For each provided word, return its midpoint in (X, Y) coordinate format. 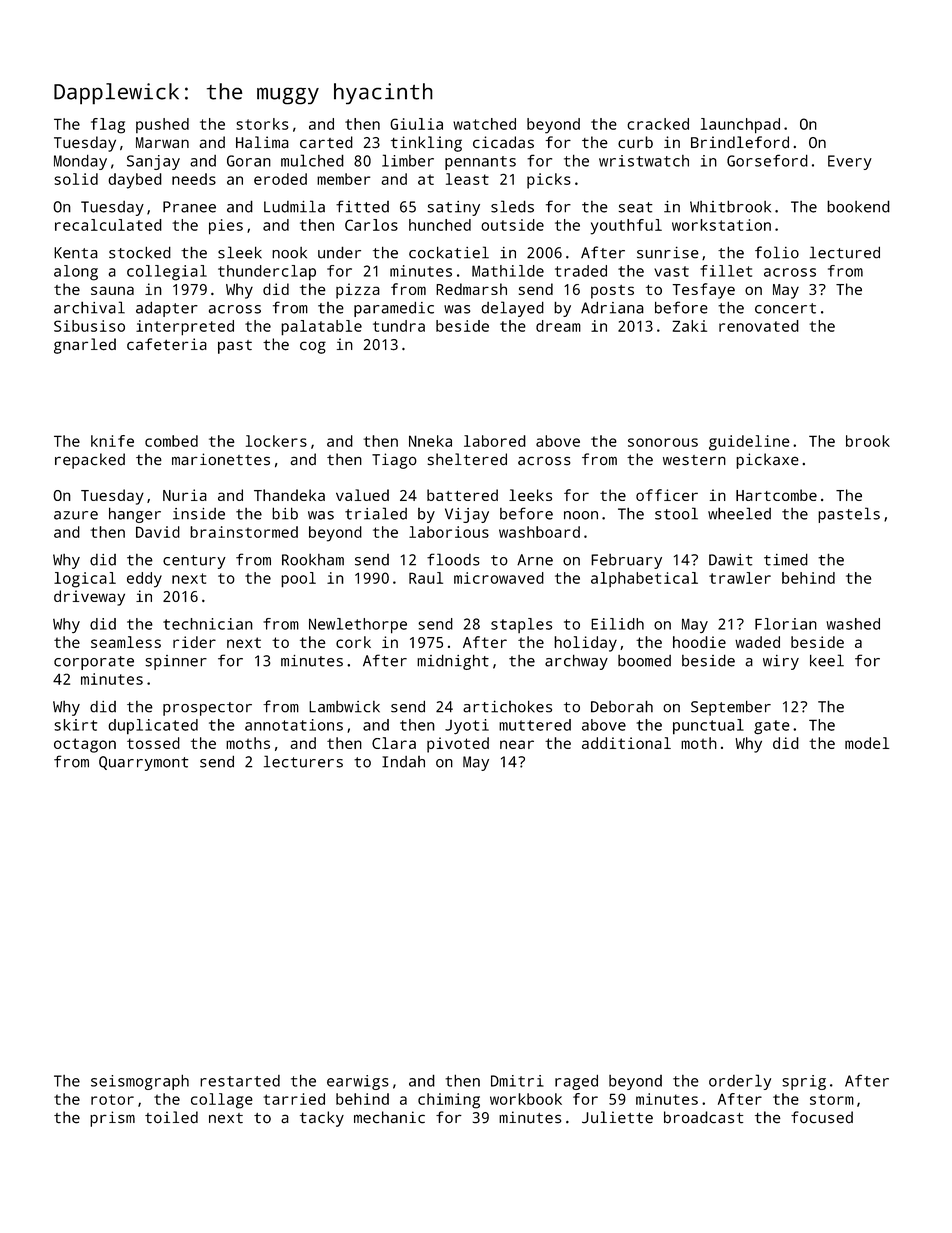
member (344, 179)
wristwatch (644, 161)
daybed (135, 181)
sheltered (467, 459)
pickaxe (767, 461)
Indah (403, 762)
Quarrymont (144, 763)
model (867, 743)
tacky (322, 1119)
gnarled (85, 346)
